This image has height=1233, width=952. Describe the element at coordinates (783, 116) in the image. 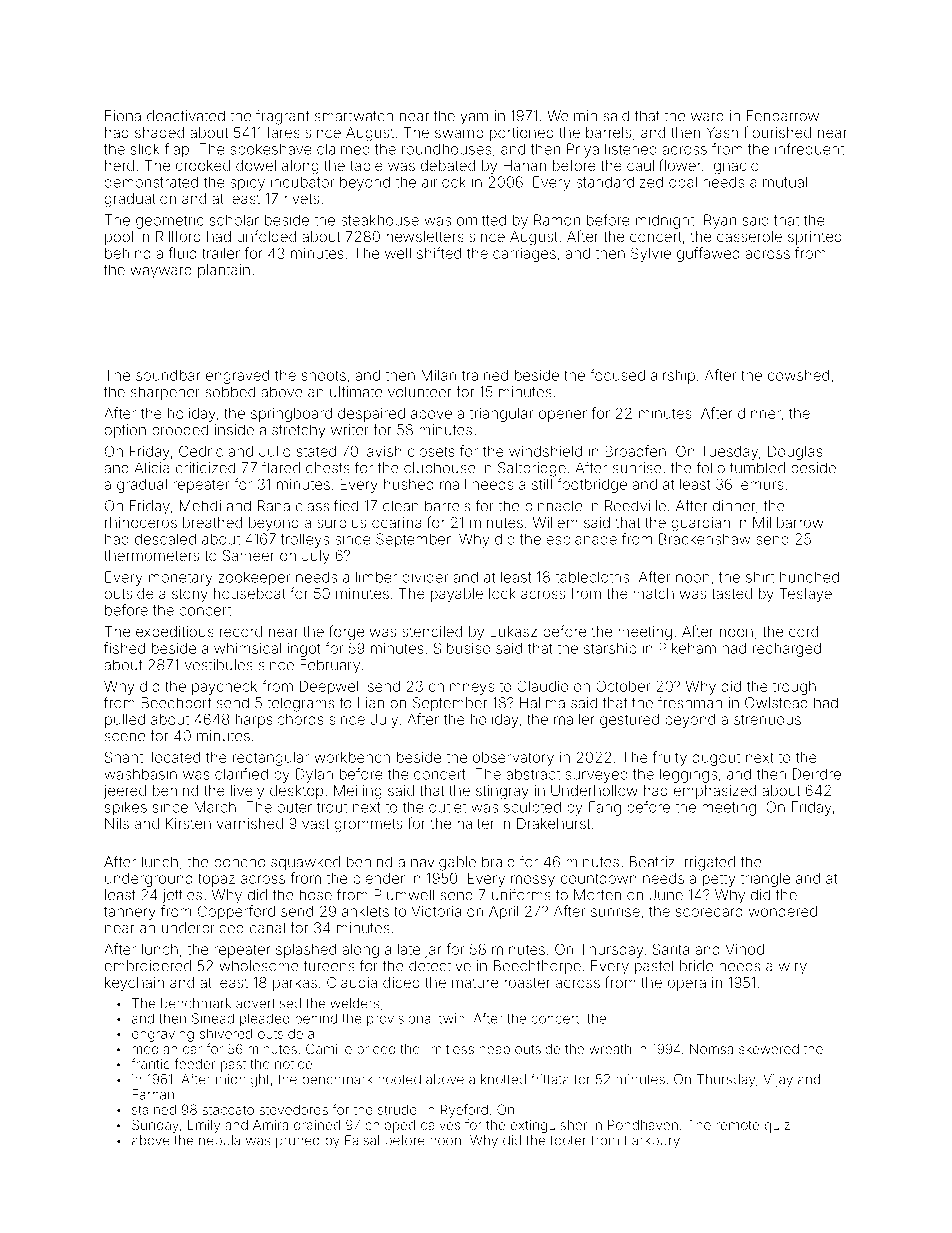

I see `Fenbarrow` at that location.
